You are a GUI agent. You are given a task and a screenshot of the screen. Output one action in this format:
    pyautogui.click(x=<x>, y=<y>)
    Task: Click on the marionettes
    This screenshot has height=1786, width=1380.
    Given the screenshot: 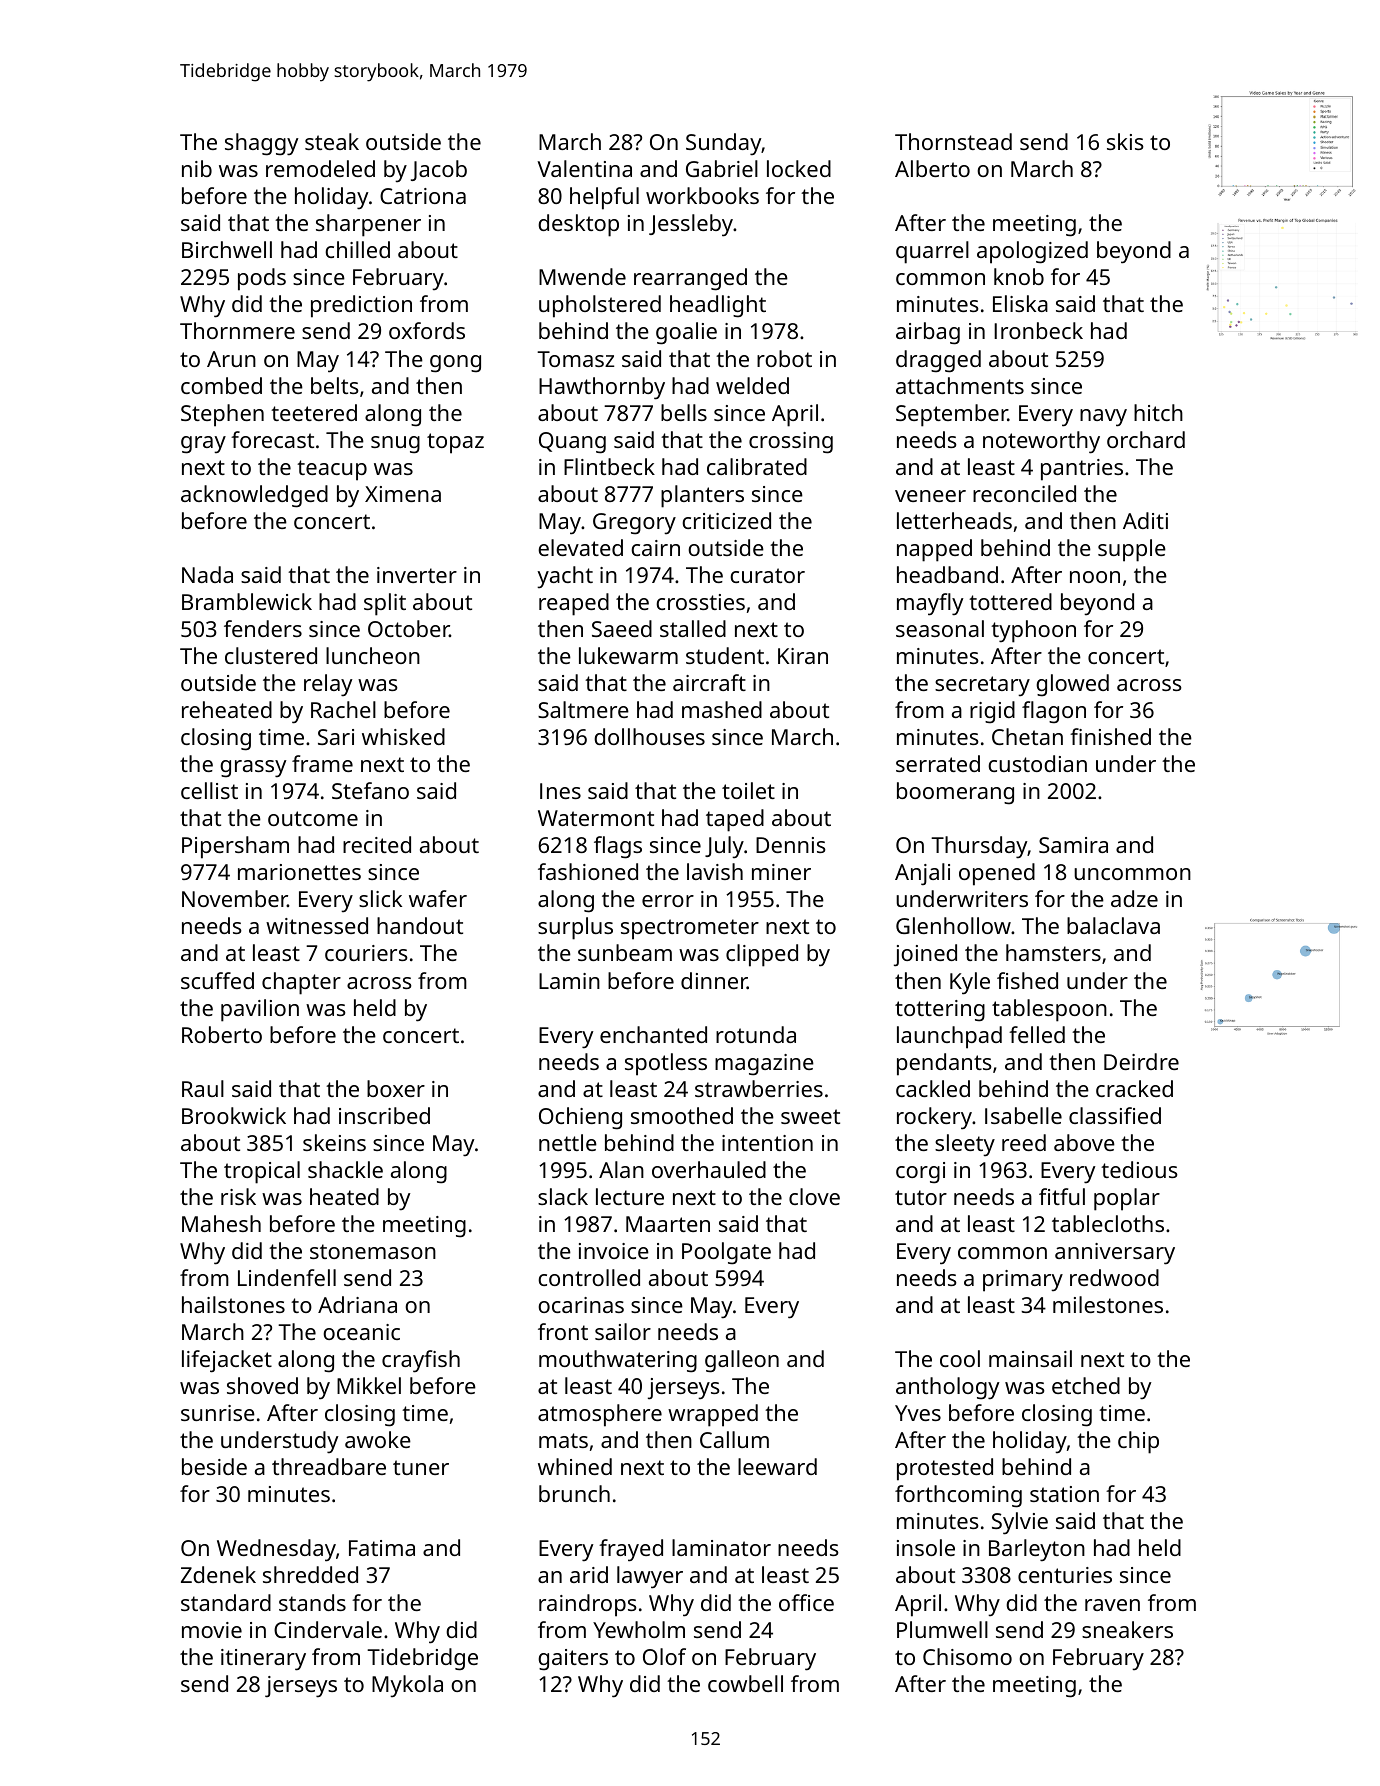 What is the action you would take?
    pyautogui.click(x=299, y=872)
